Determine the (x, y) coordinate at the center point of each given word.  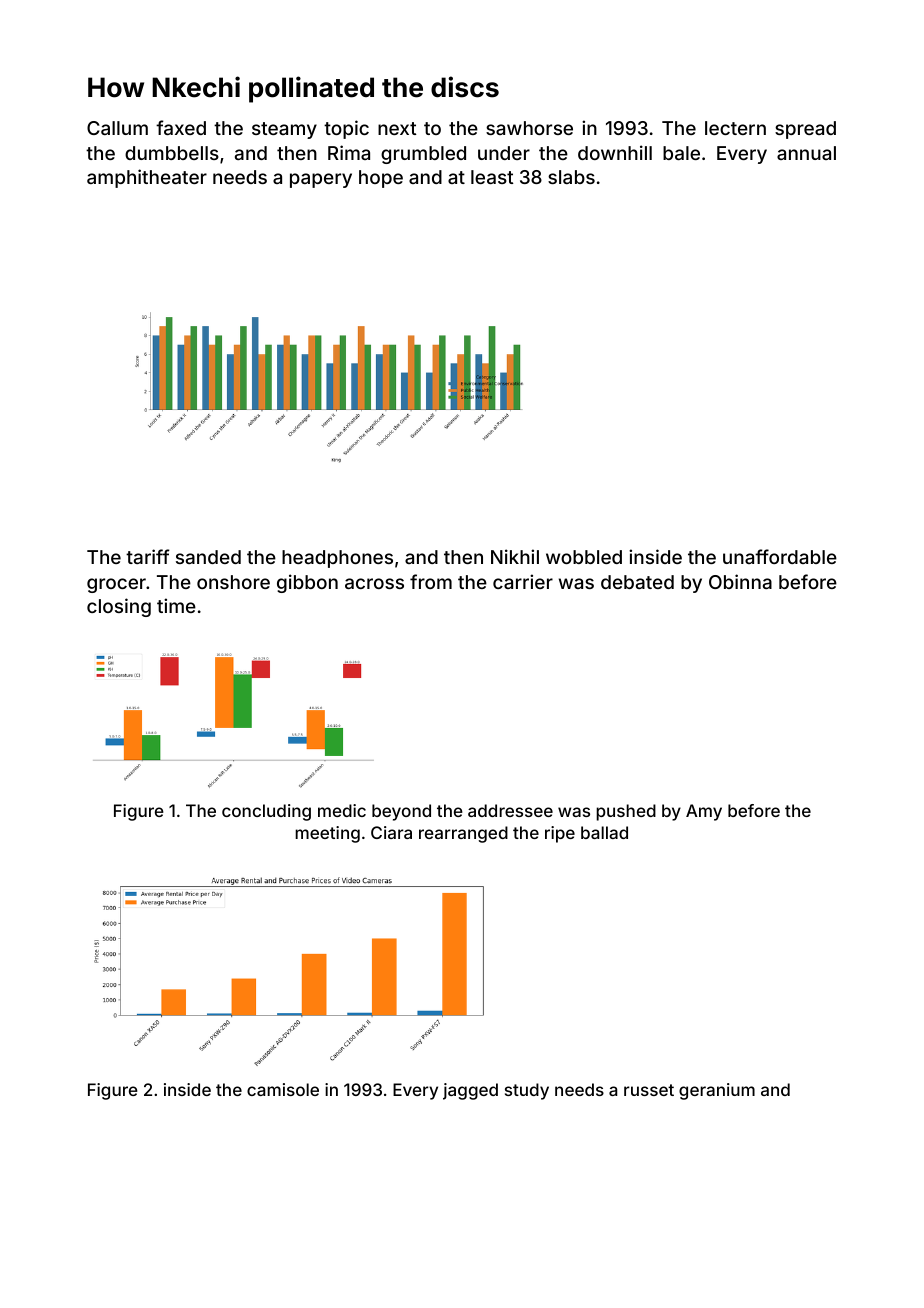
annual (806, 153)
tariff (147, 556)
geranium (717, 1091)
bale (681, 153)
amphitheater (147, 178)
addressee (510, 810)
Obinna (740, 581)
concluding (266, 812)
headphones (337, 559)
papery (321, 180)
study (527, 1091)
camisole (283, 1089)
